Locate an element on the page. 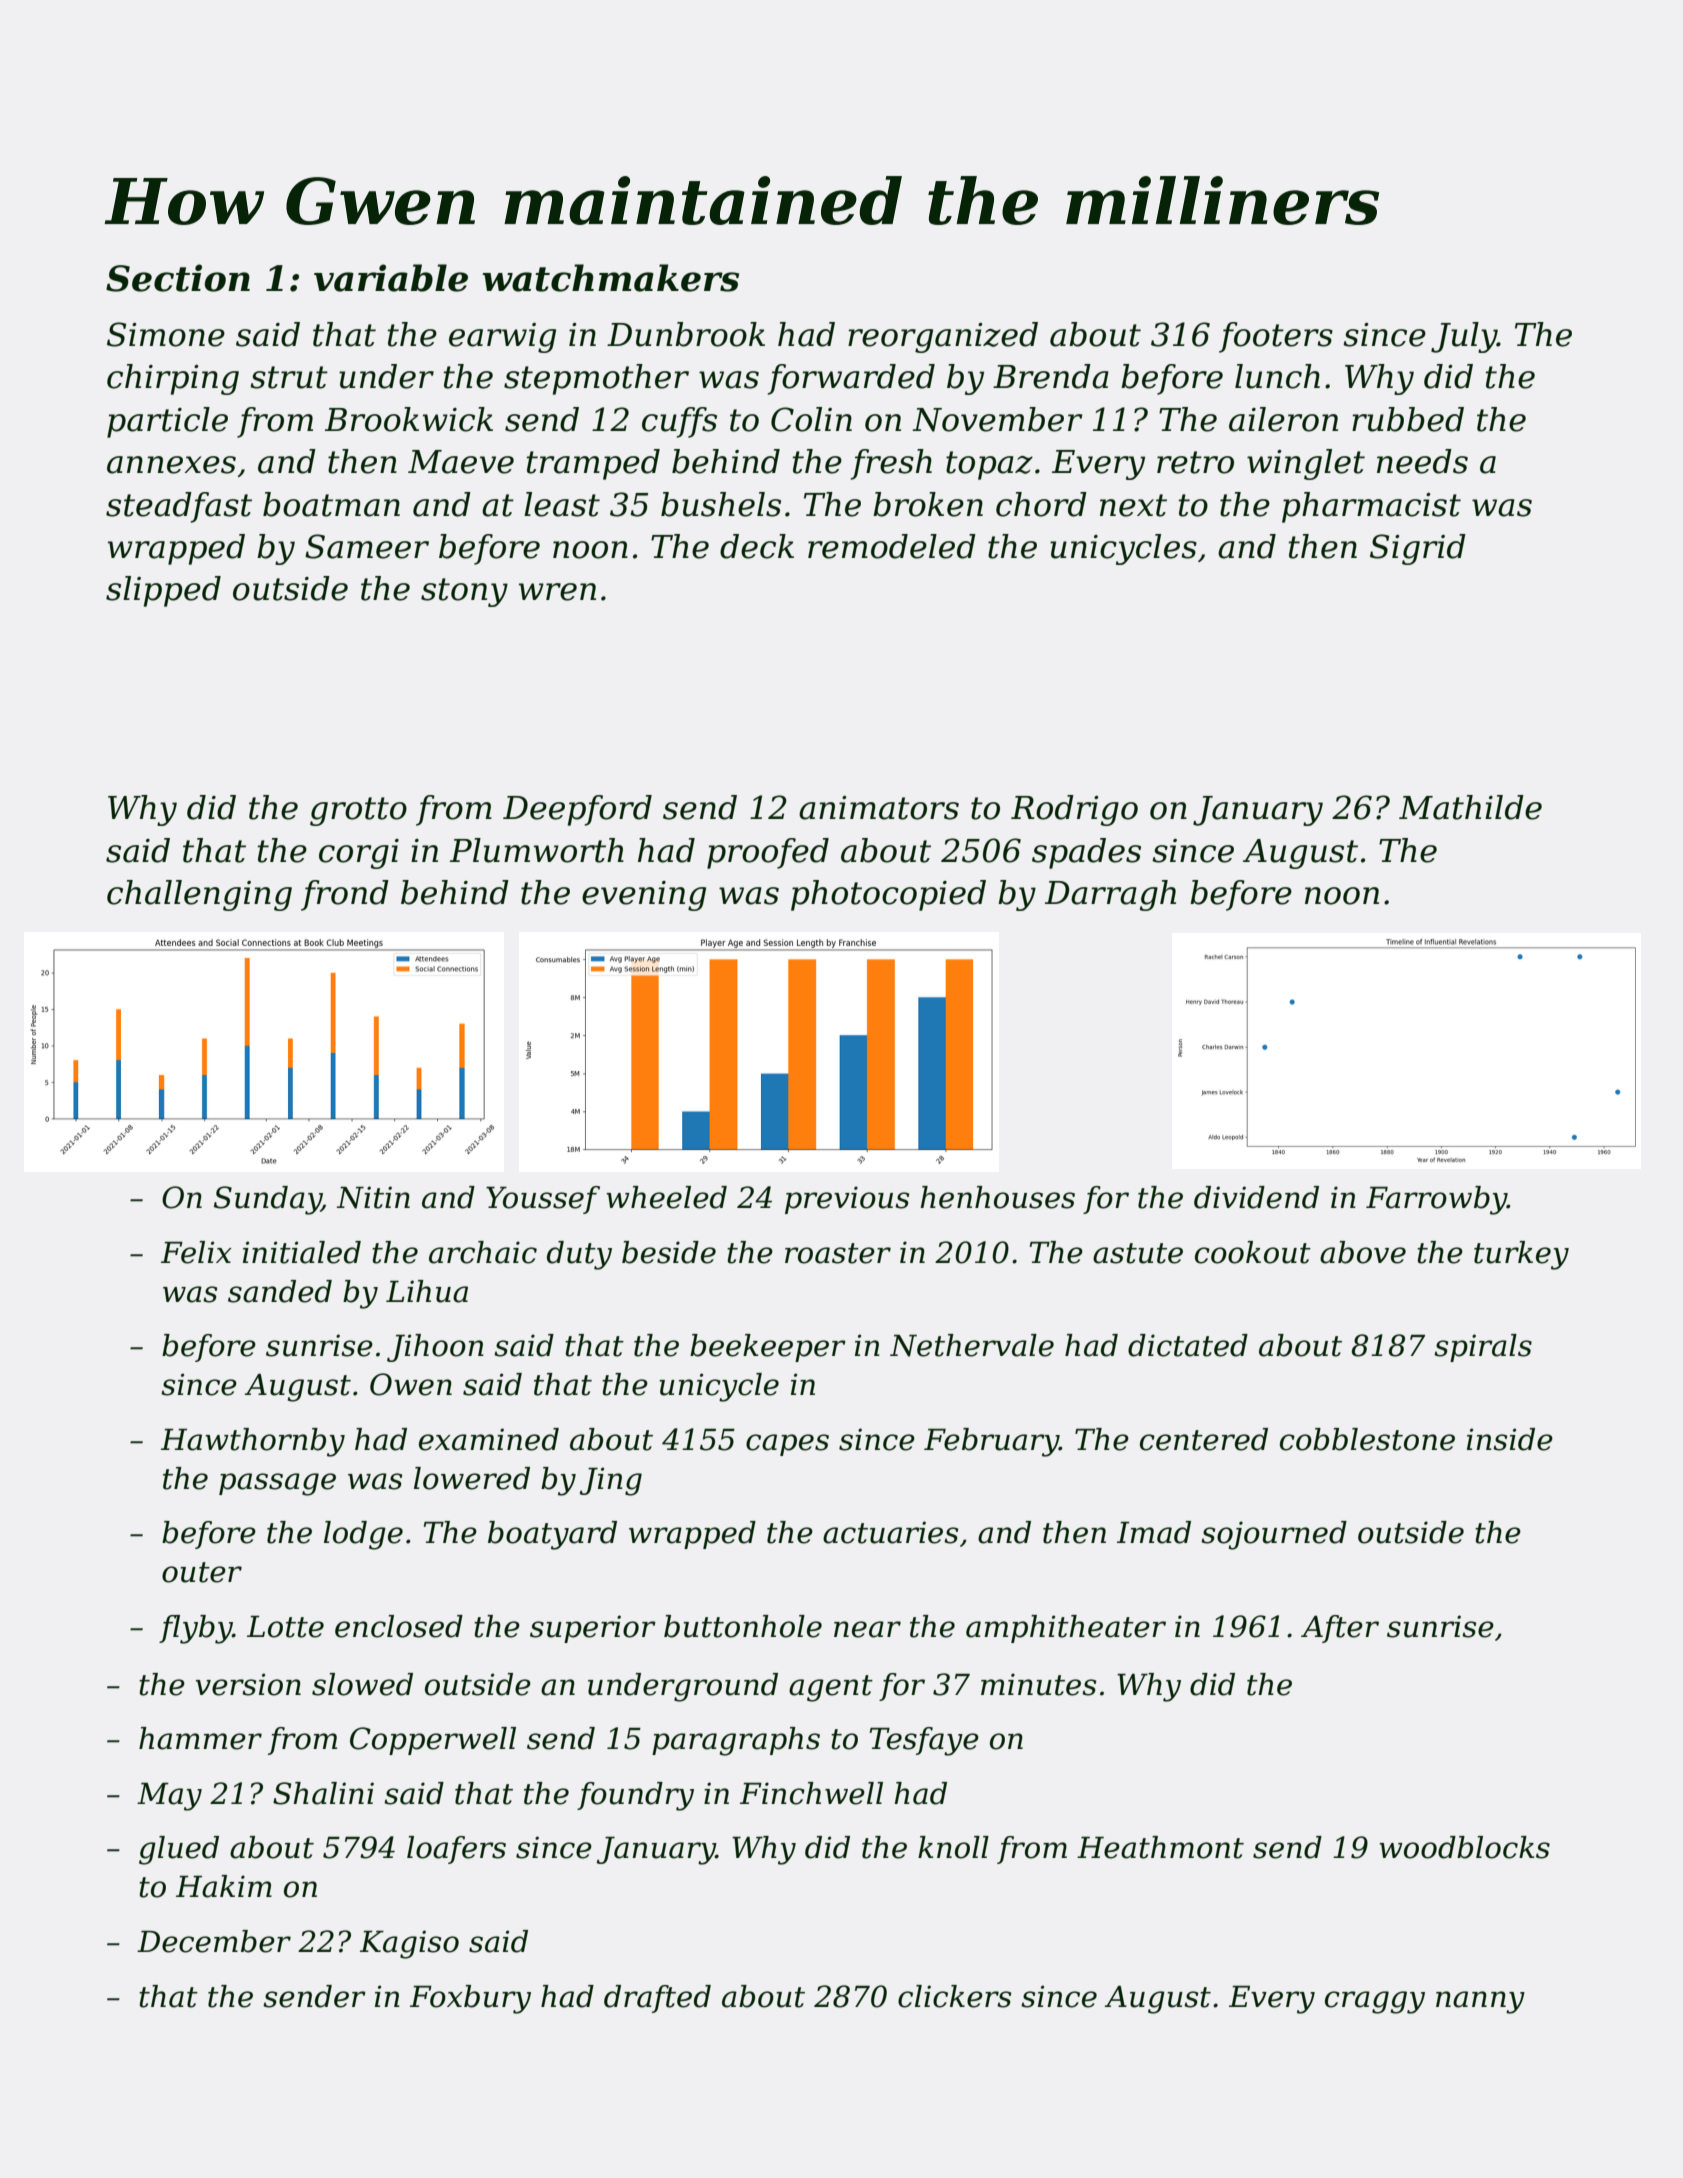 This document has width=1683, height=2178. Kagiso is located at coordinates (409, 1944).
